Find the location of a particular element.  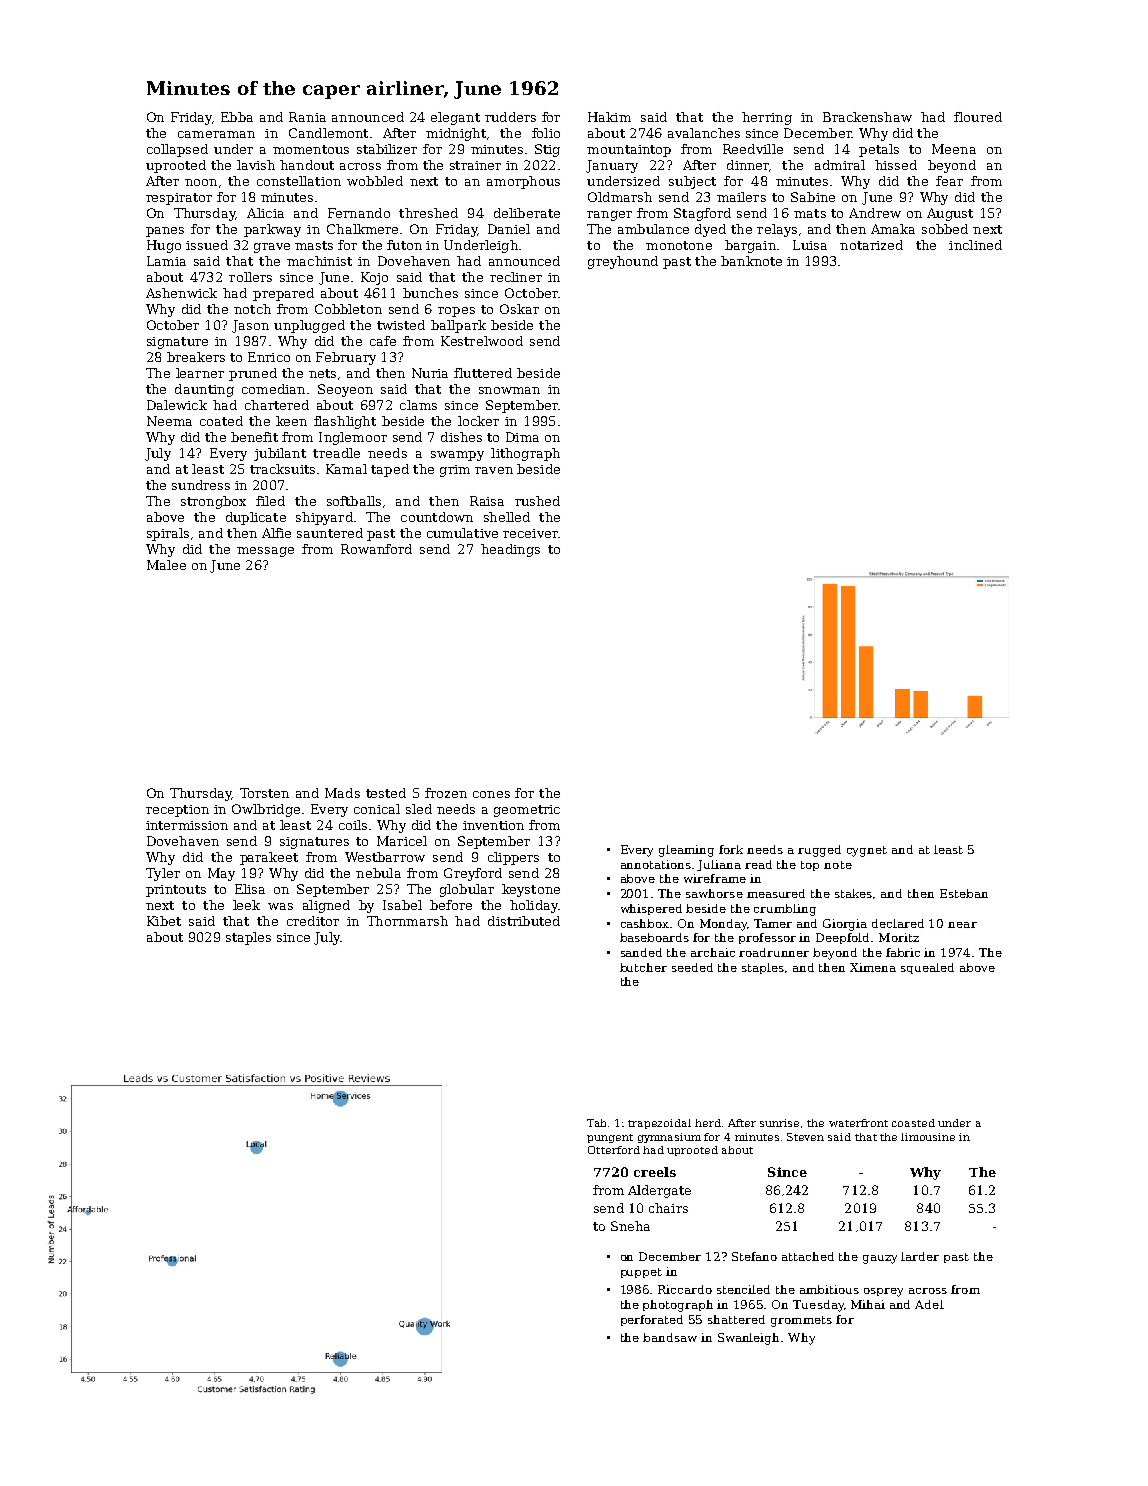

sunrise is located at coordinates (779, 1123).
